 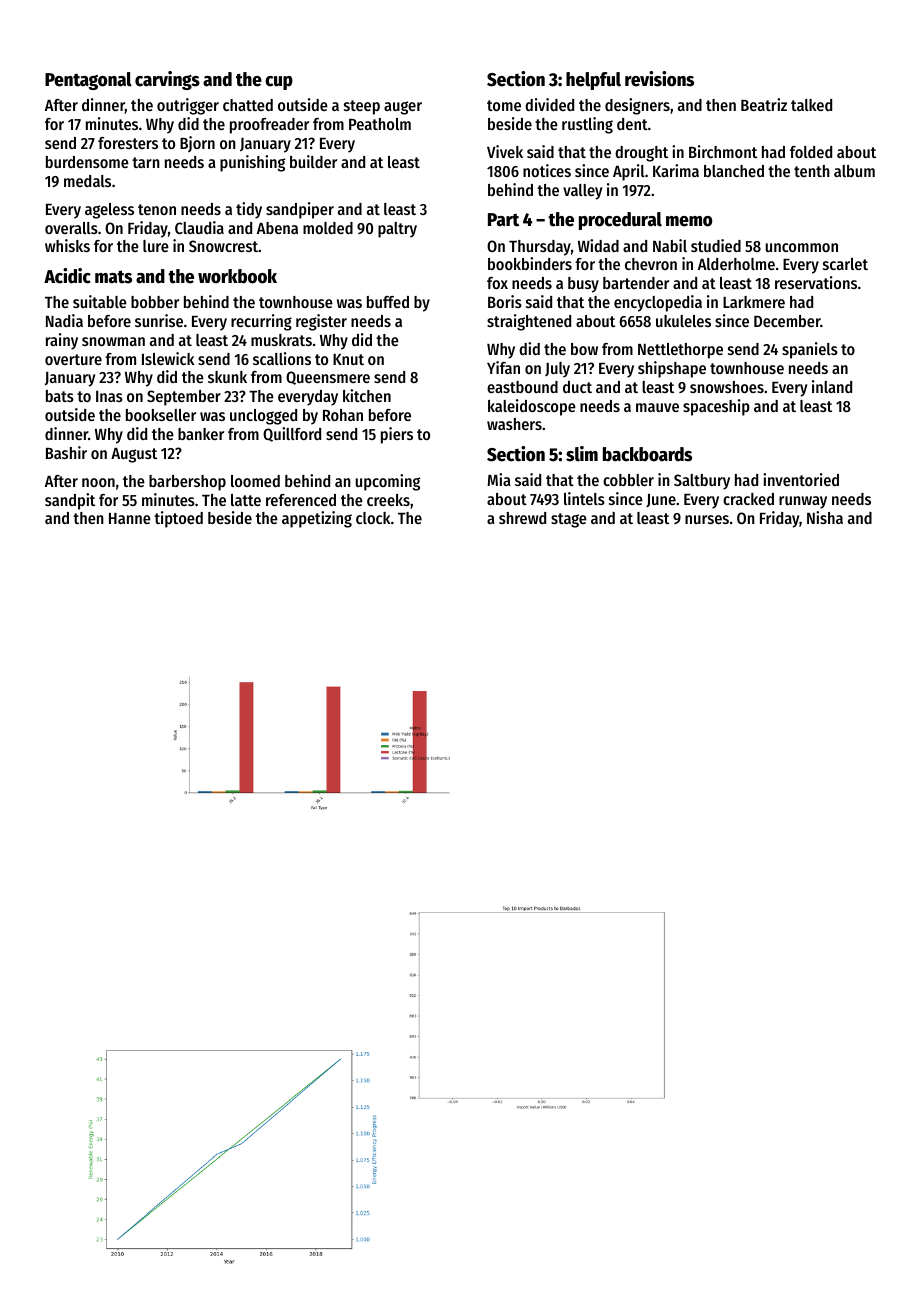 What do you see at coordinates (87, 162) in the document?
I see `burdensome` at bounding box center [87, 162].
